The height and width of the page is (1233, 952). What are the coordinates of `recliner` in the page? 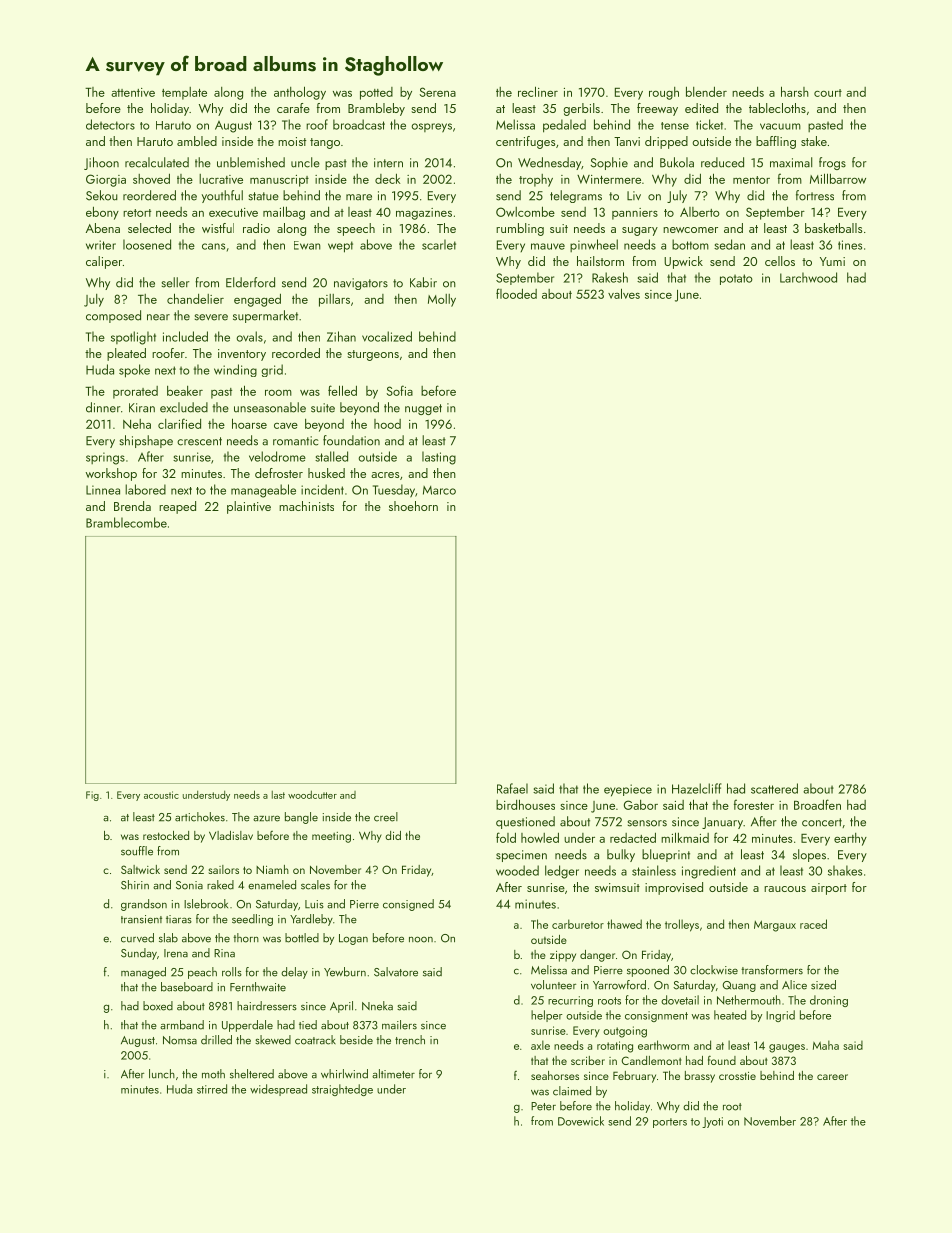 It's located at (538, 91).
